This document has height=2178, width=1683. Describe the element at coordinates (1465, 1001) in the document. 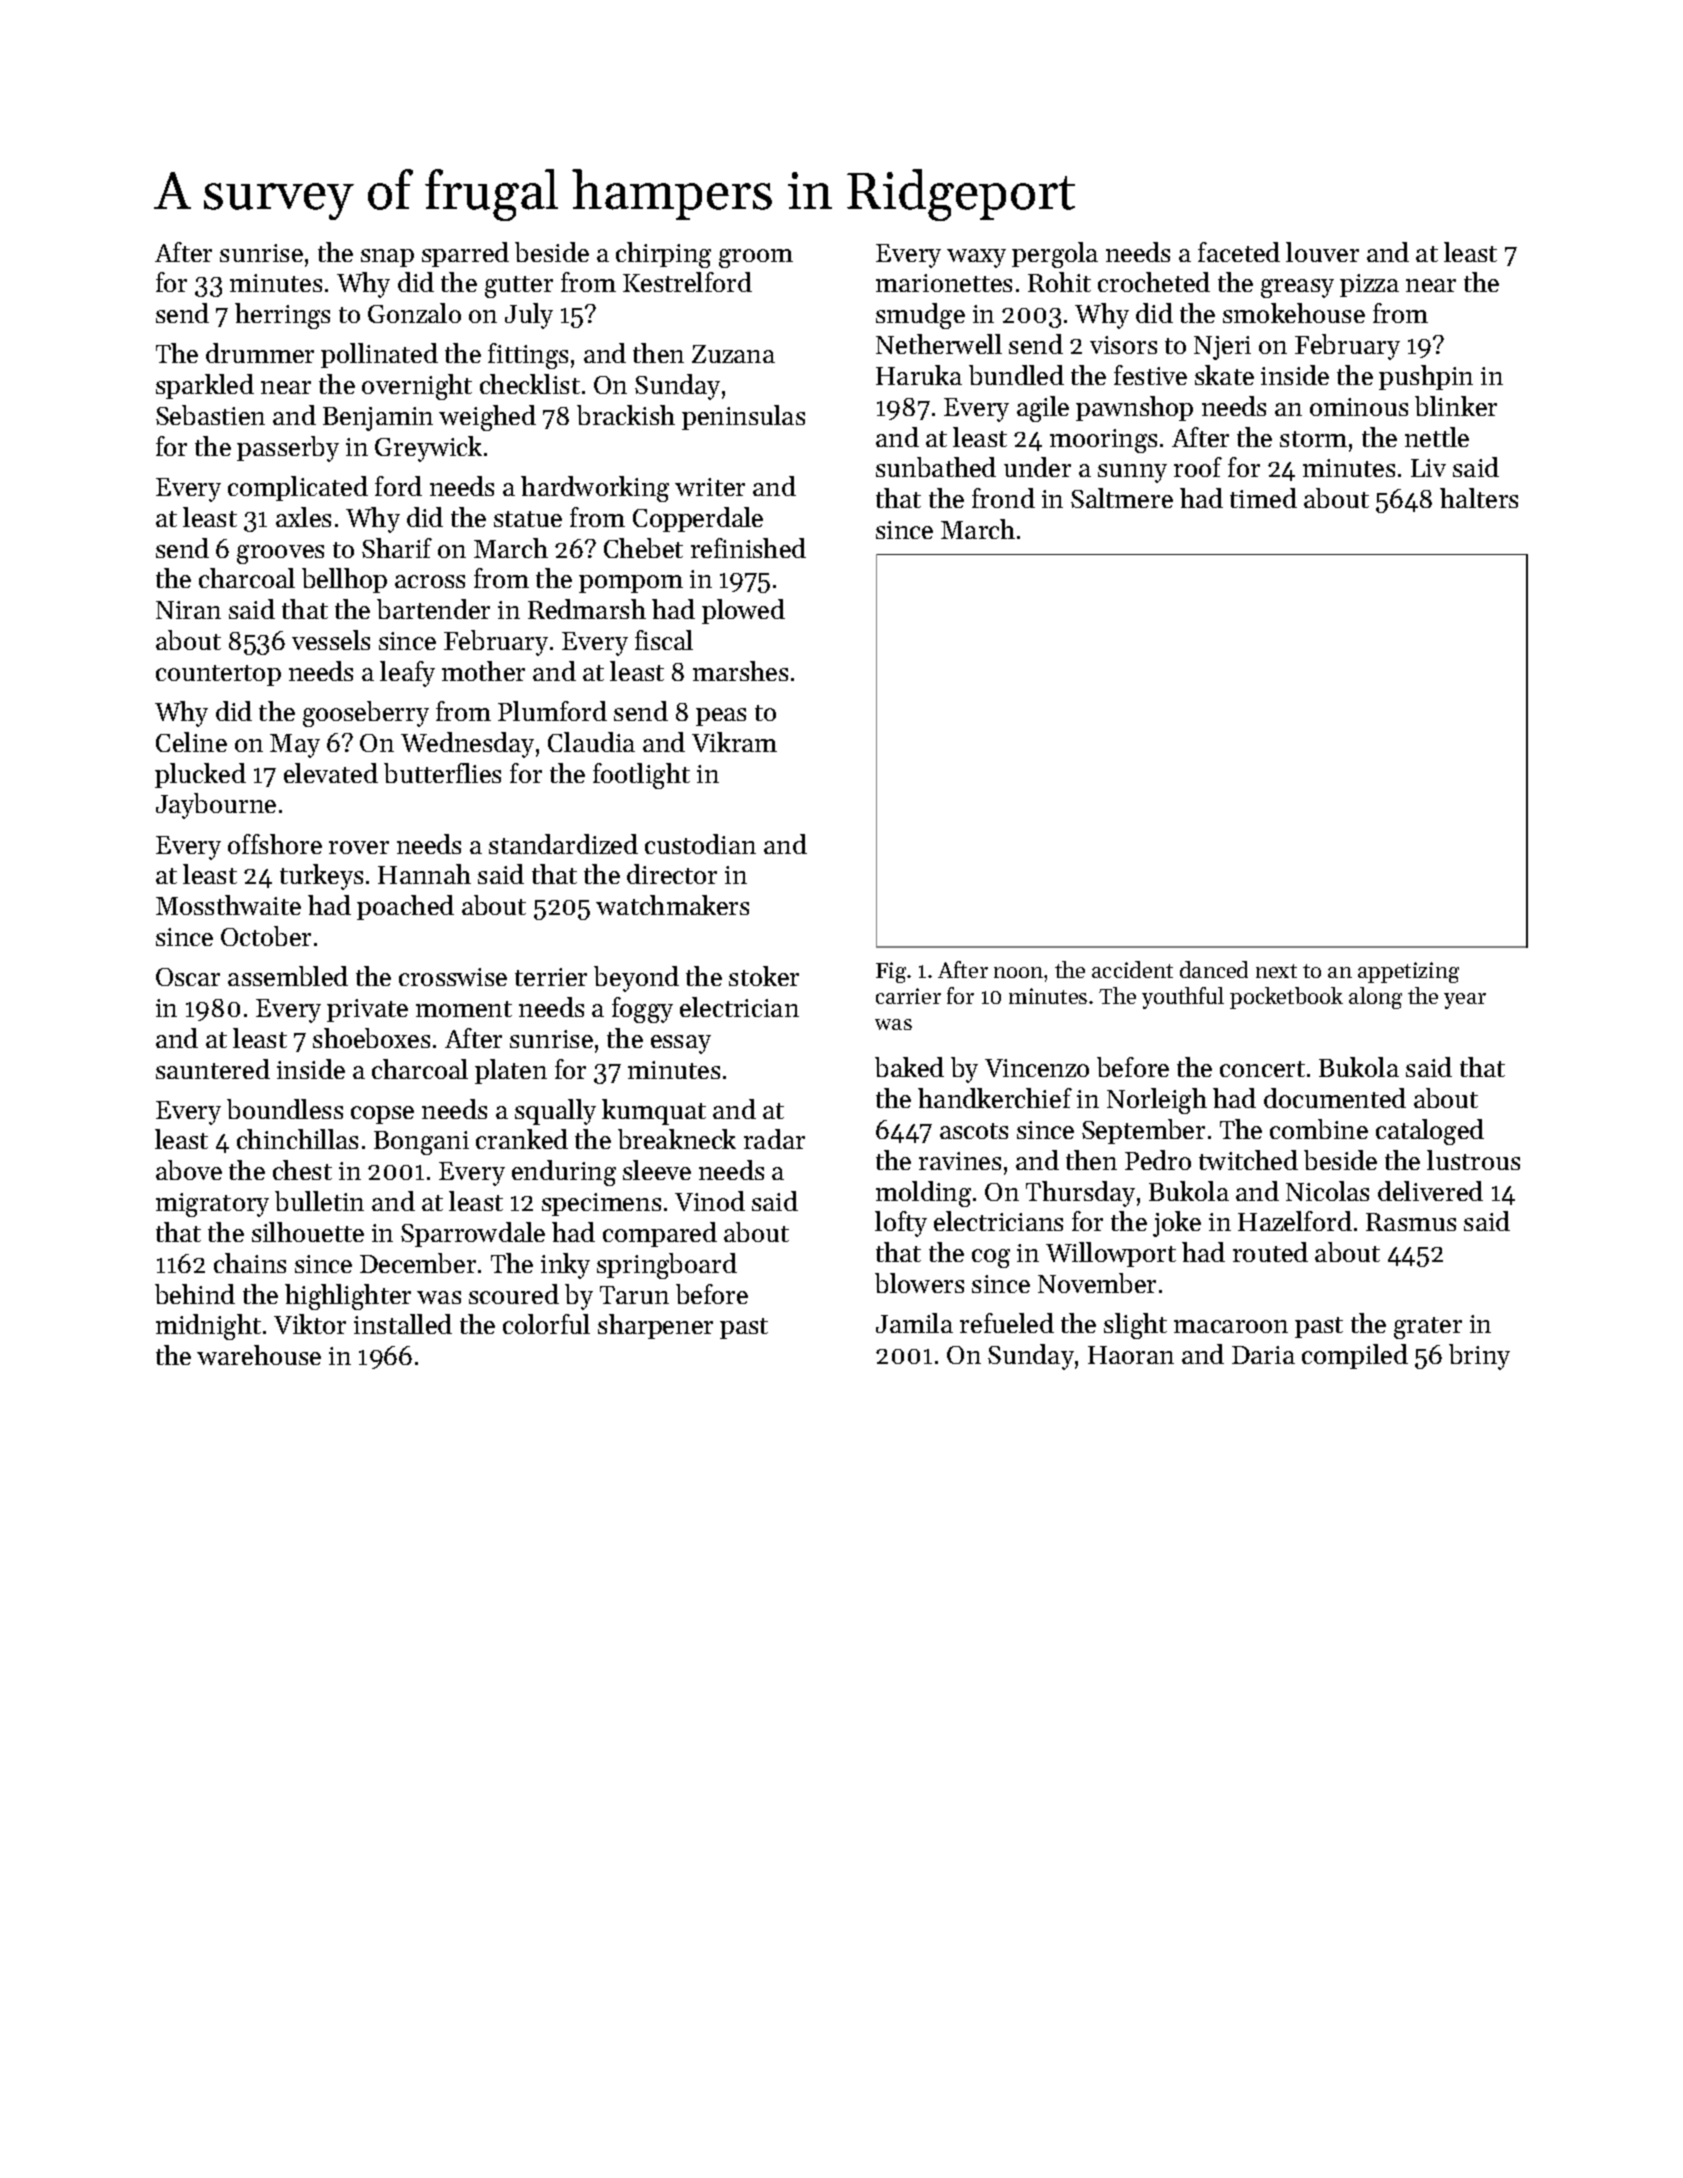

I see `year` at that location.
